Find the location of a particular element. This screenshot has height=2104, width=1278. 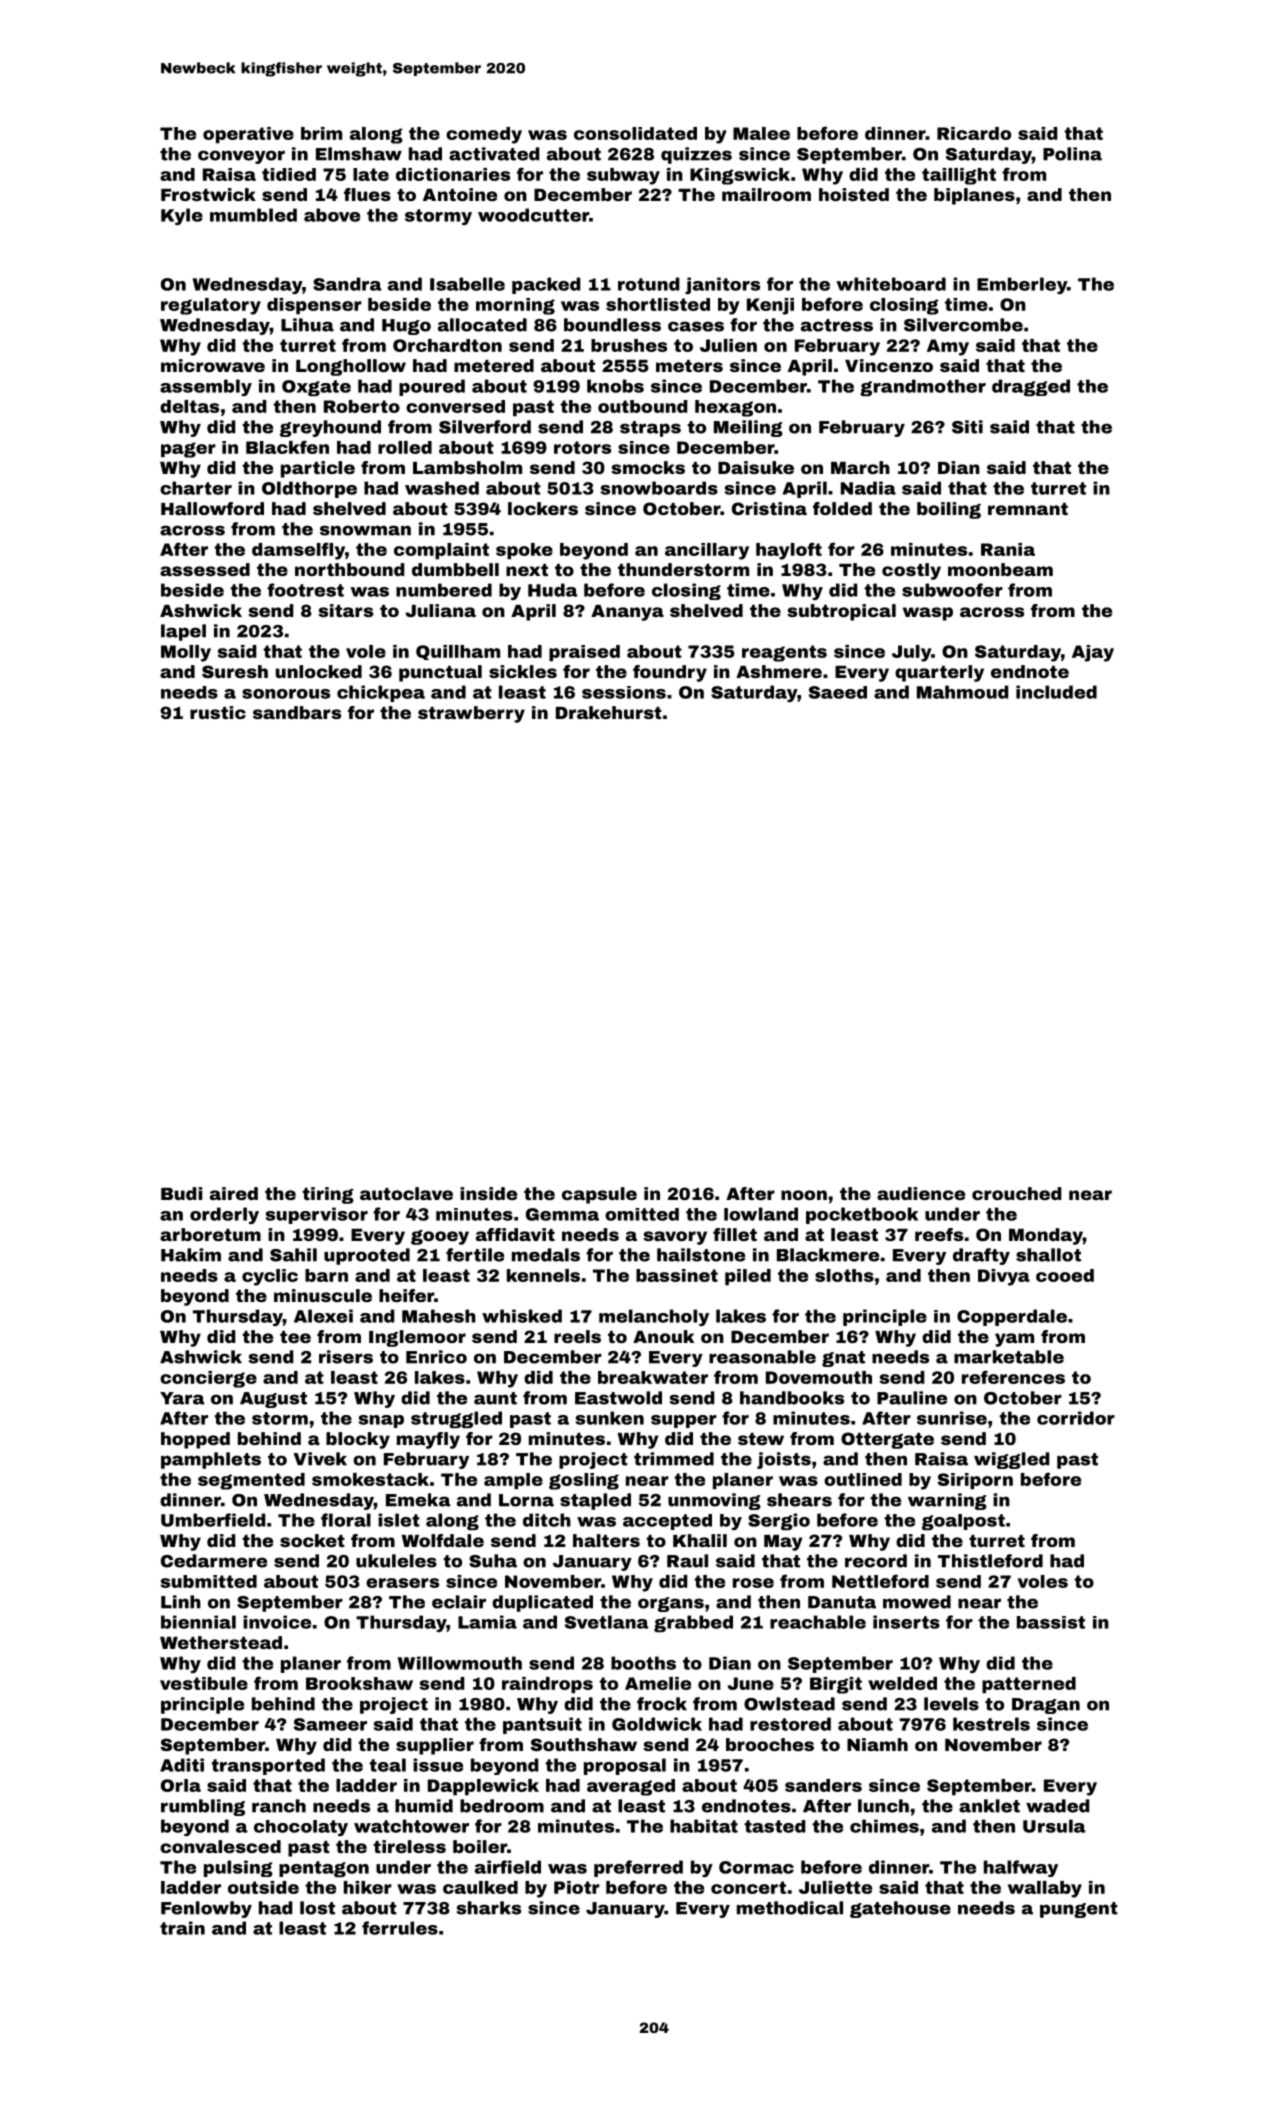

gatehouse is located at coordinates (900, 1909).
